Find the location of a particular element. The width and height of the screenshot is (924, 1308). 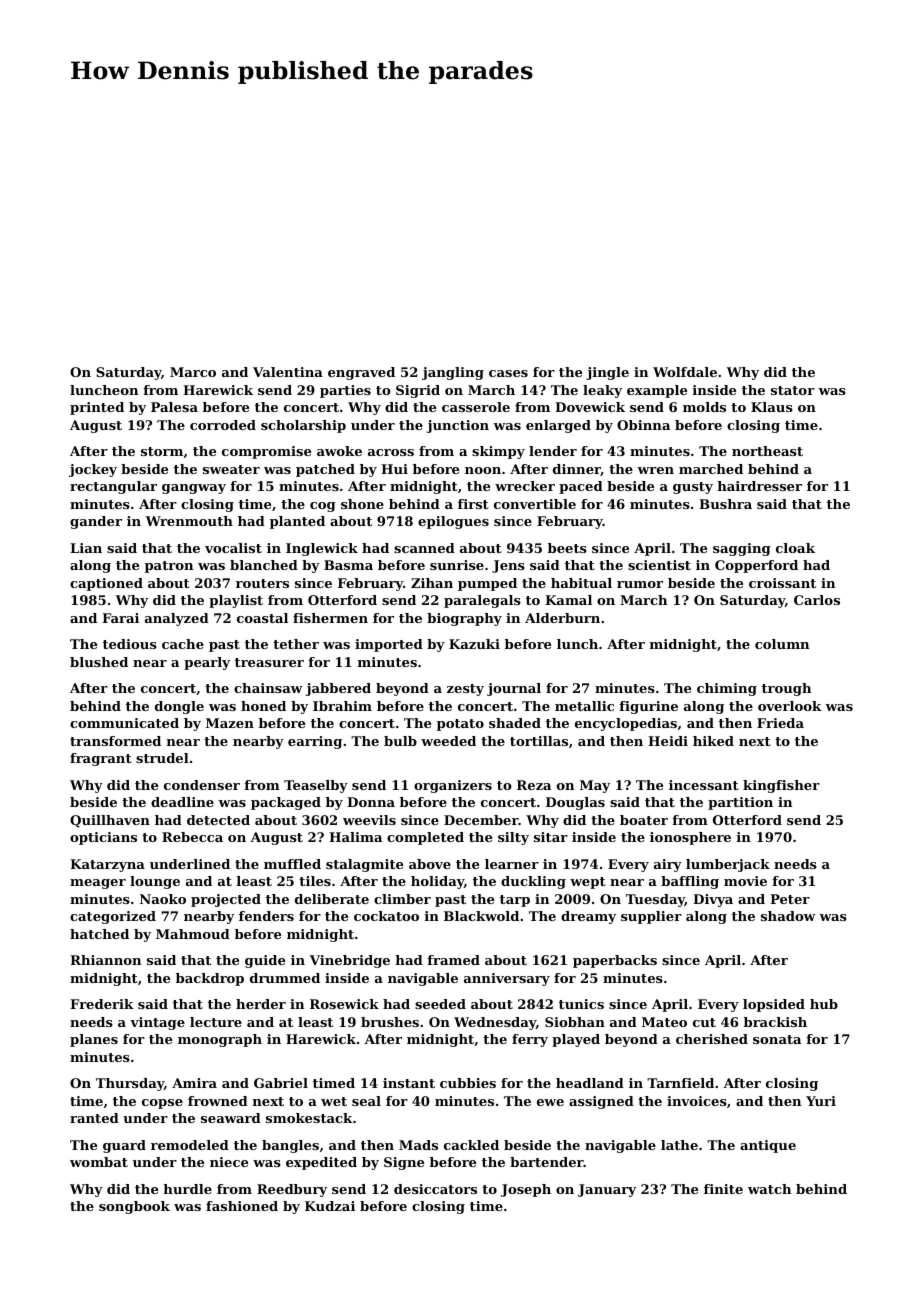

Valentina is located at coordinates (288, 372).
